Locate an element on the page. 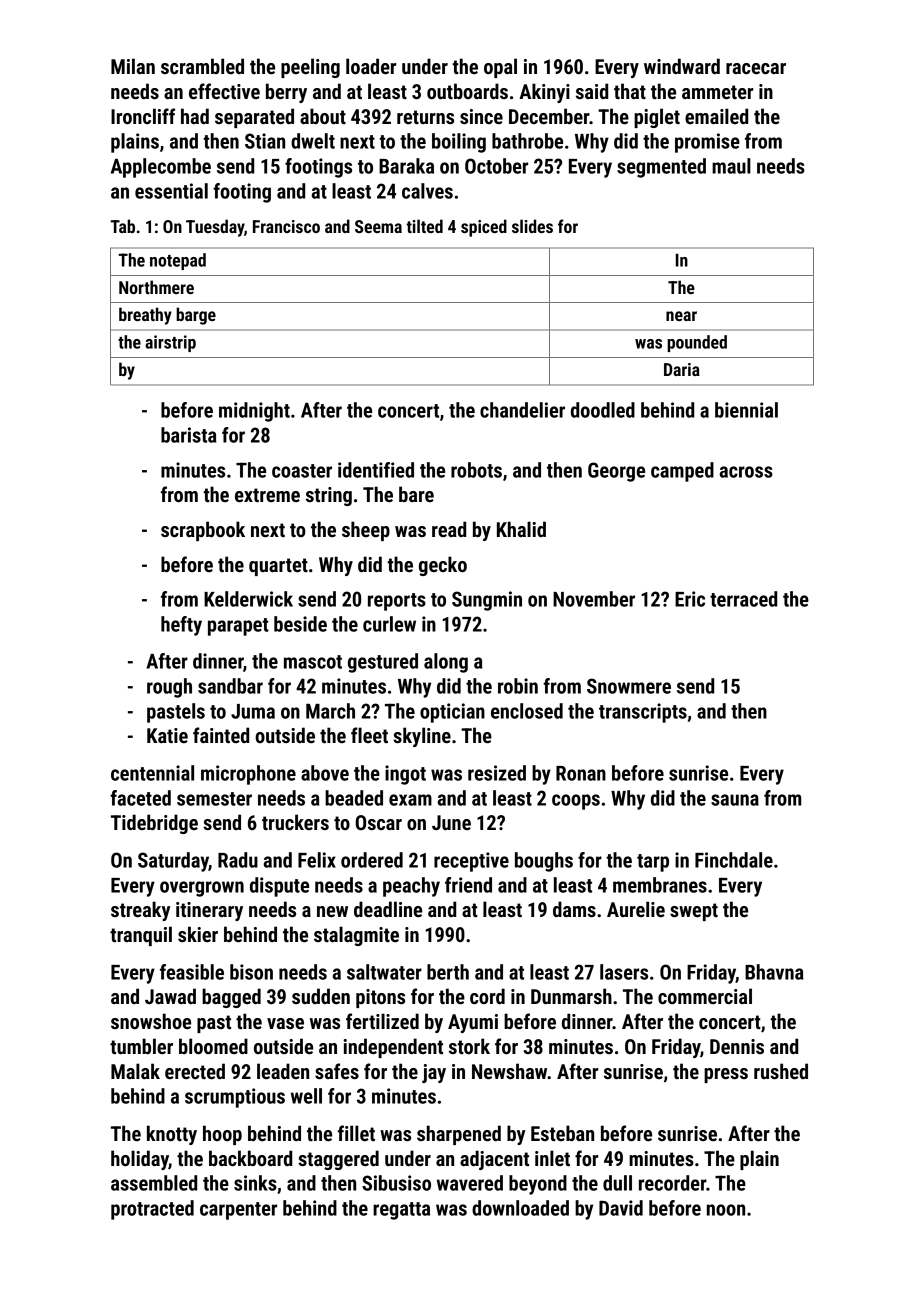 The width and height of the document is (924, 1311). Akinyi is located at coordinates (544, 93).
